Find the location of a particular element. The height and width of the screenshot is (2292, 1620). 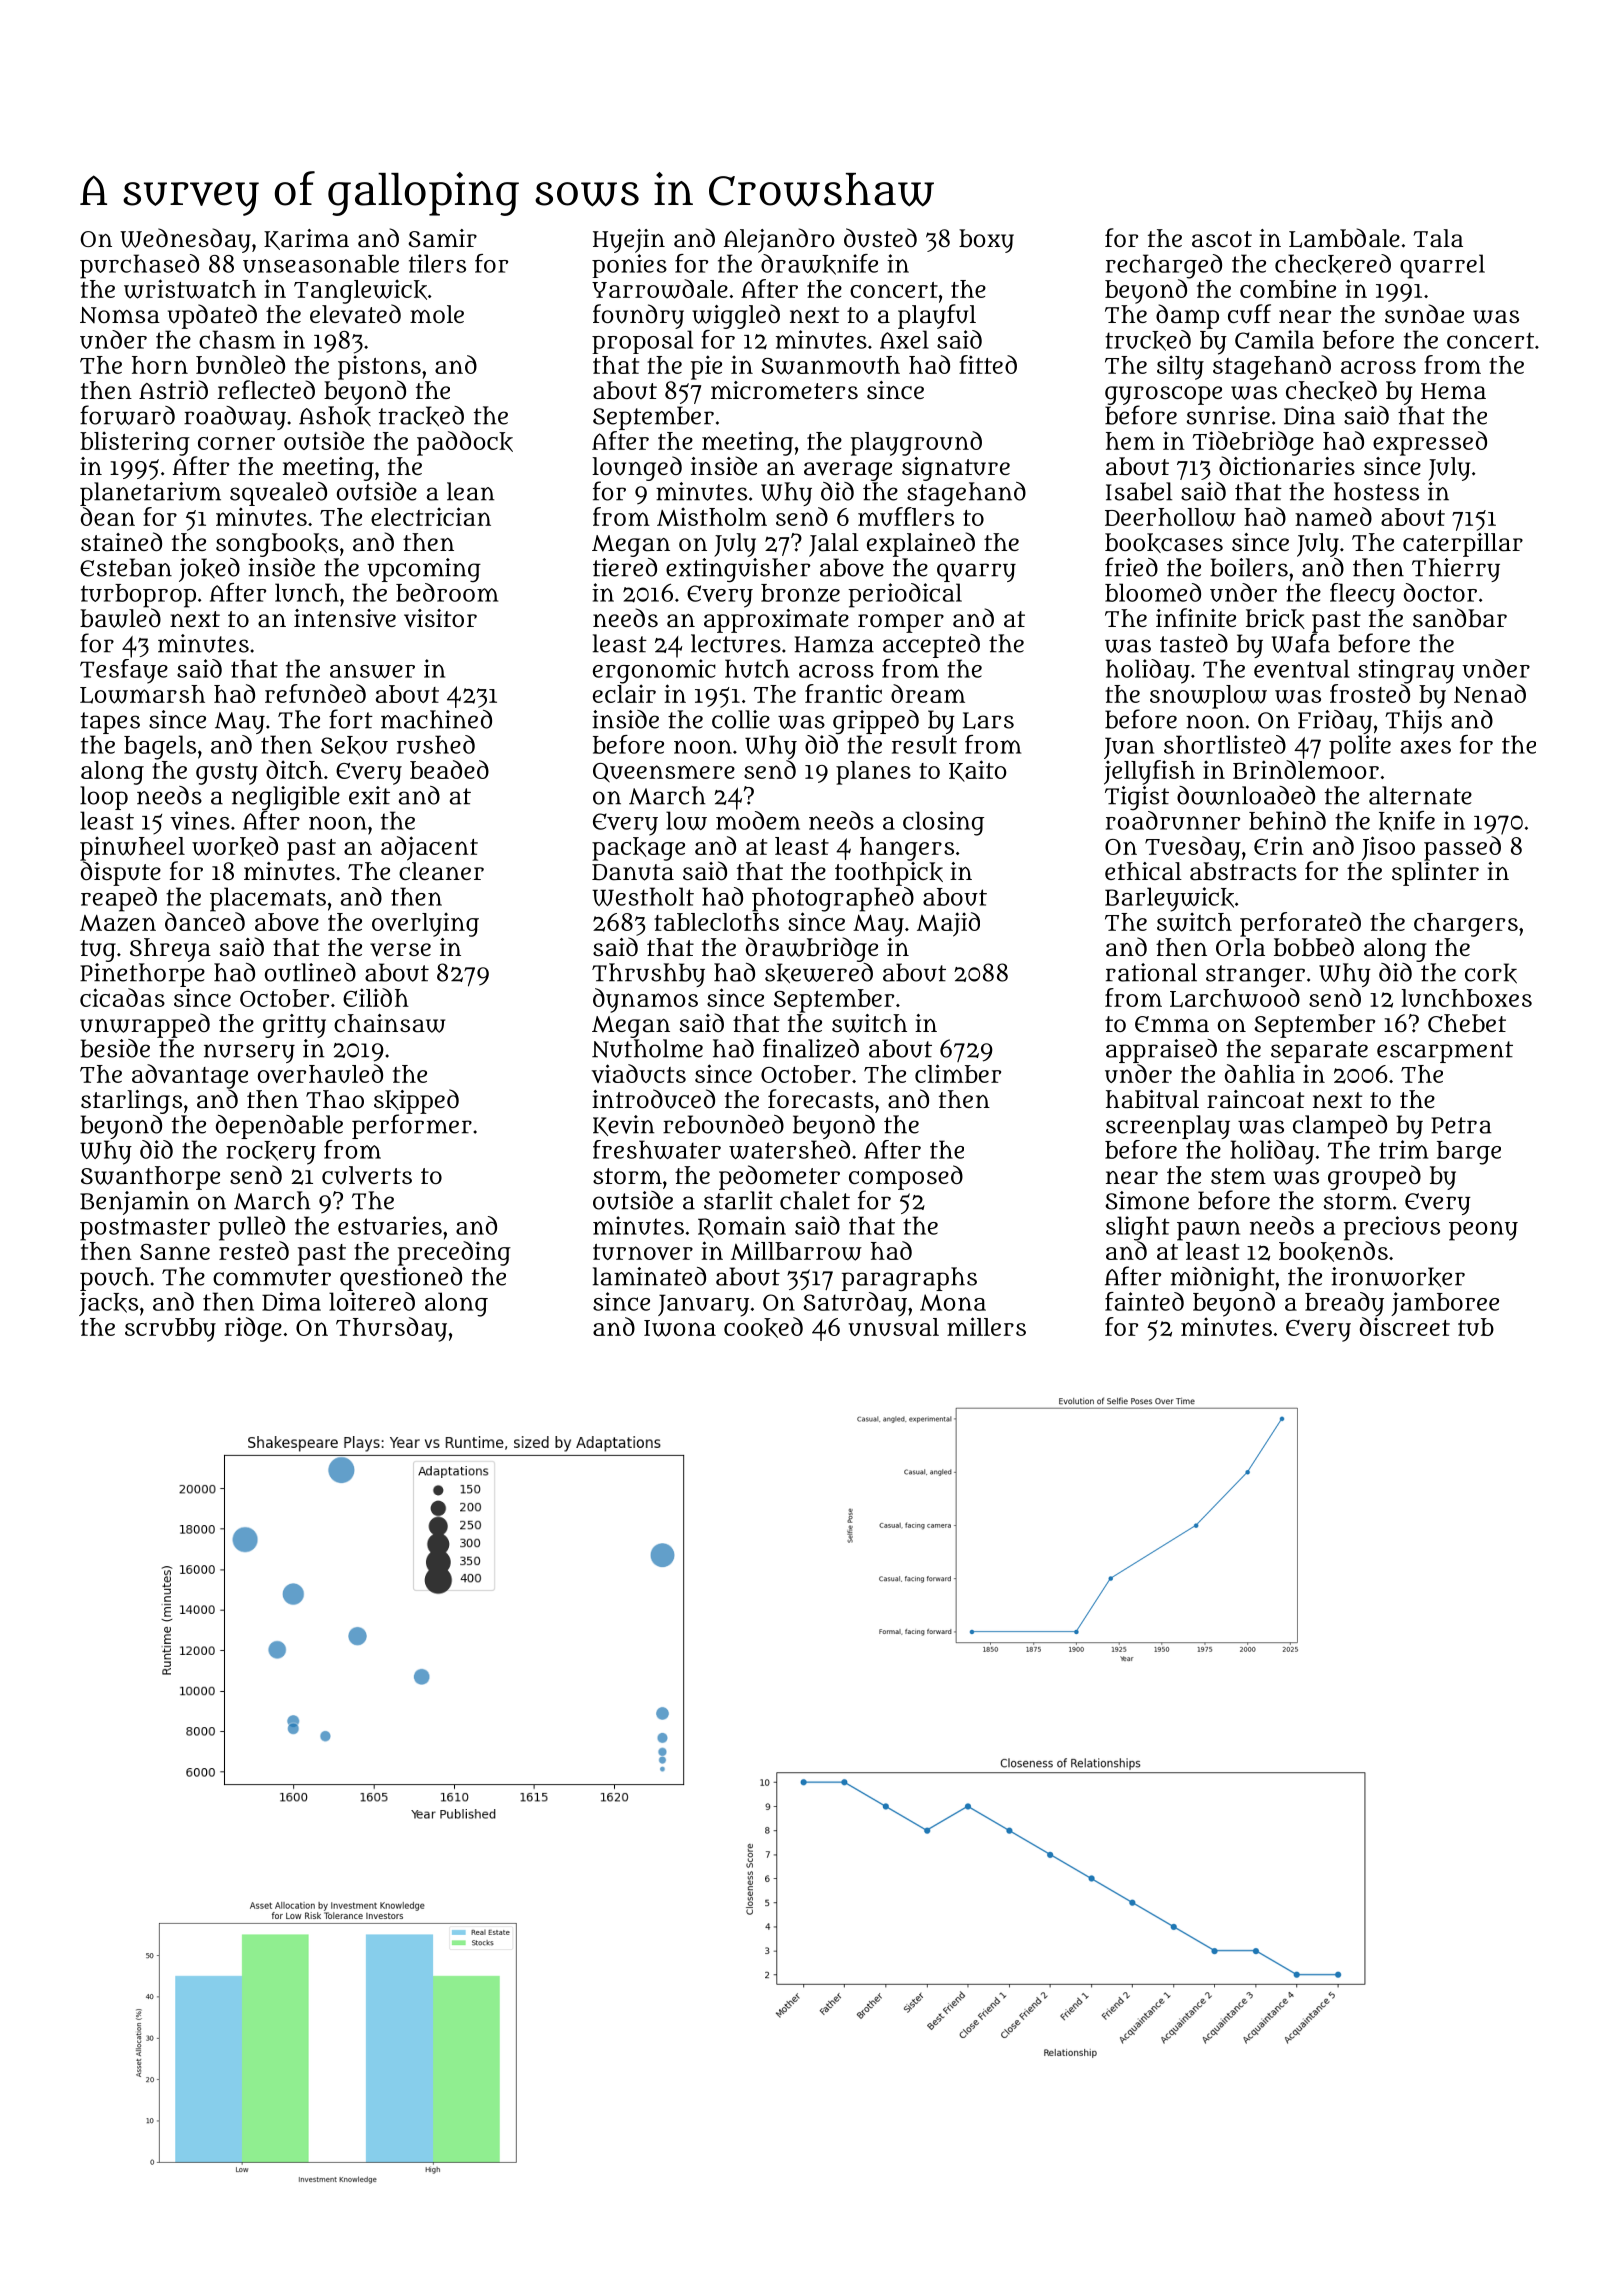

Hyejin is located at coordinates (629, 241).
